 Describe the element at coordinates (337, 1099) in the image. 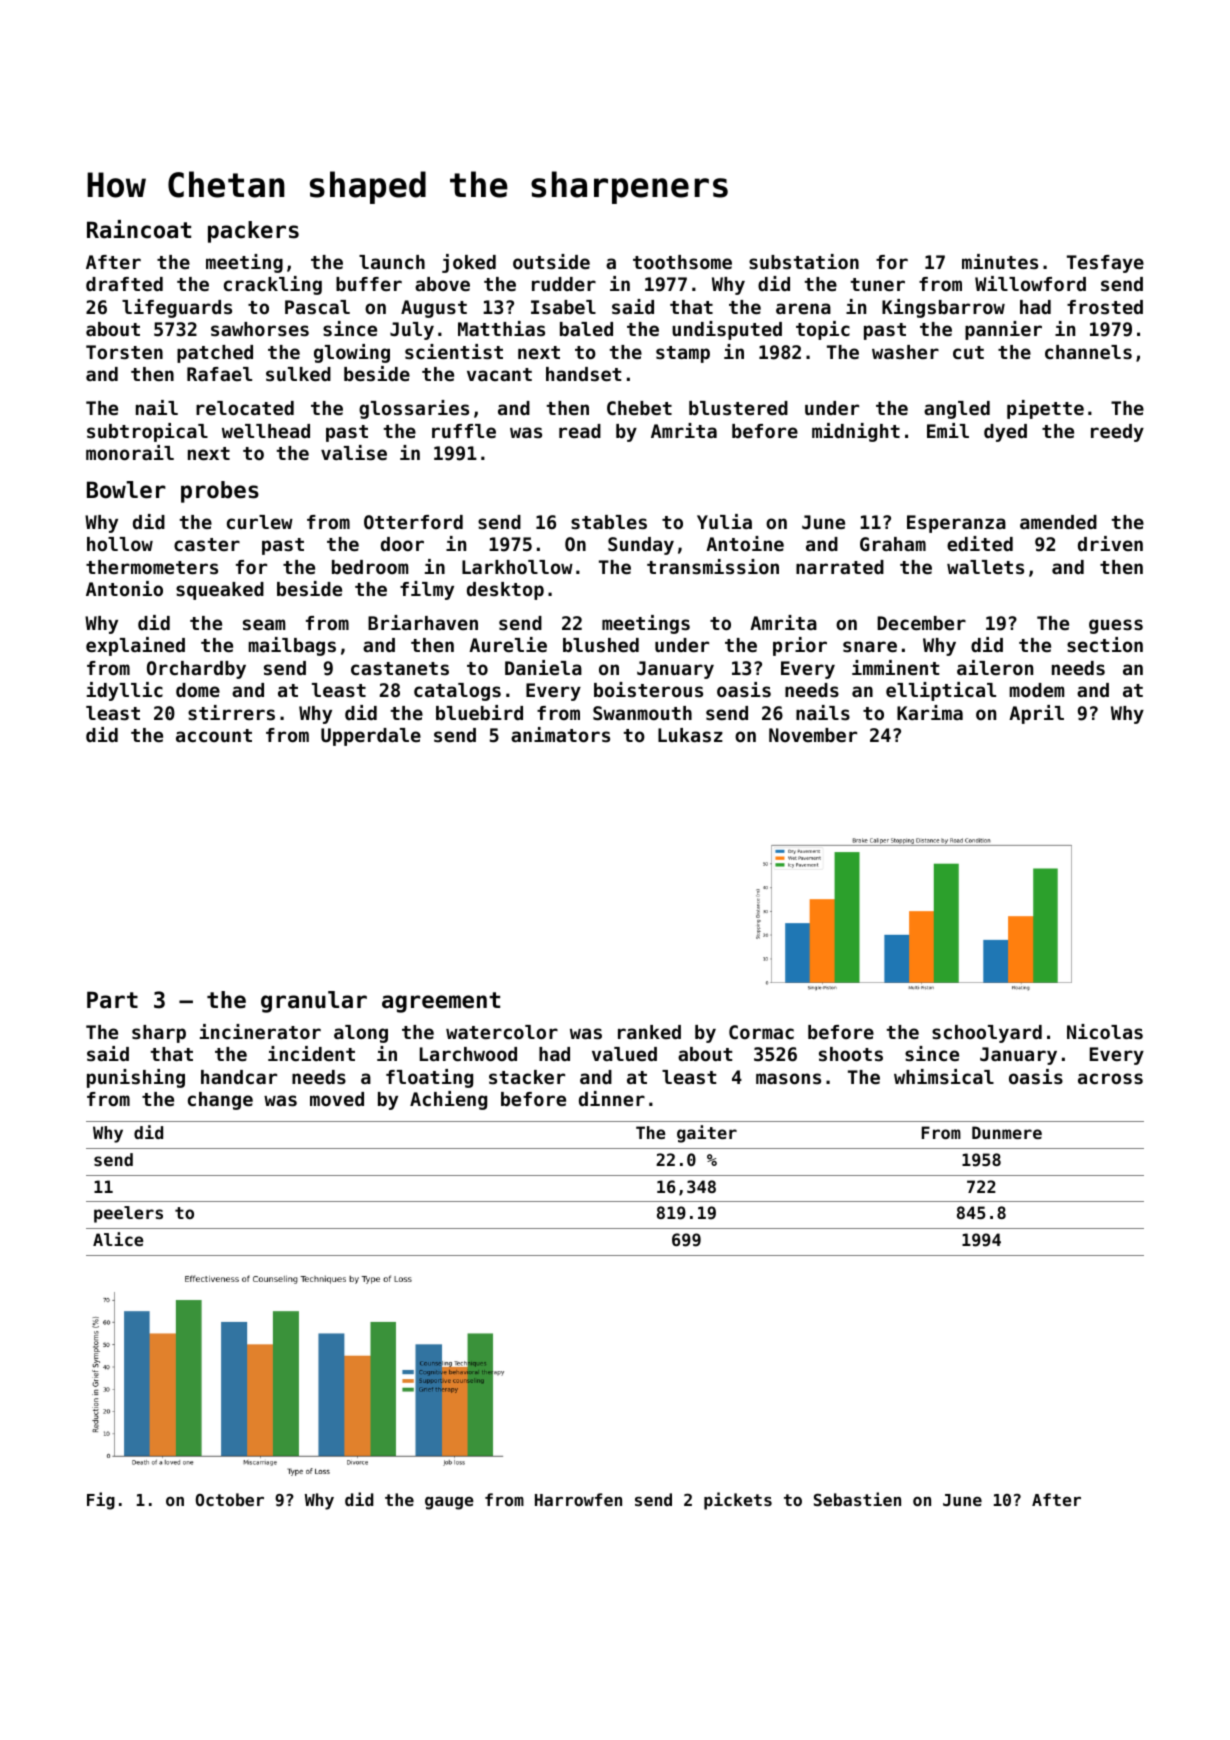

I see `moved` at that location.
